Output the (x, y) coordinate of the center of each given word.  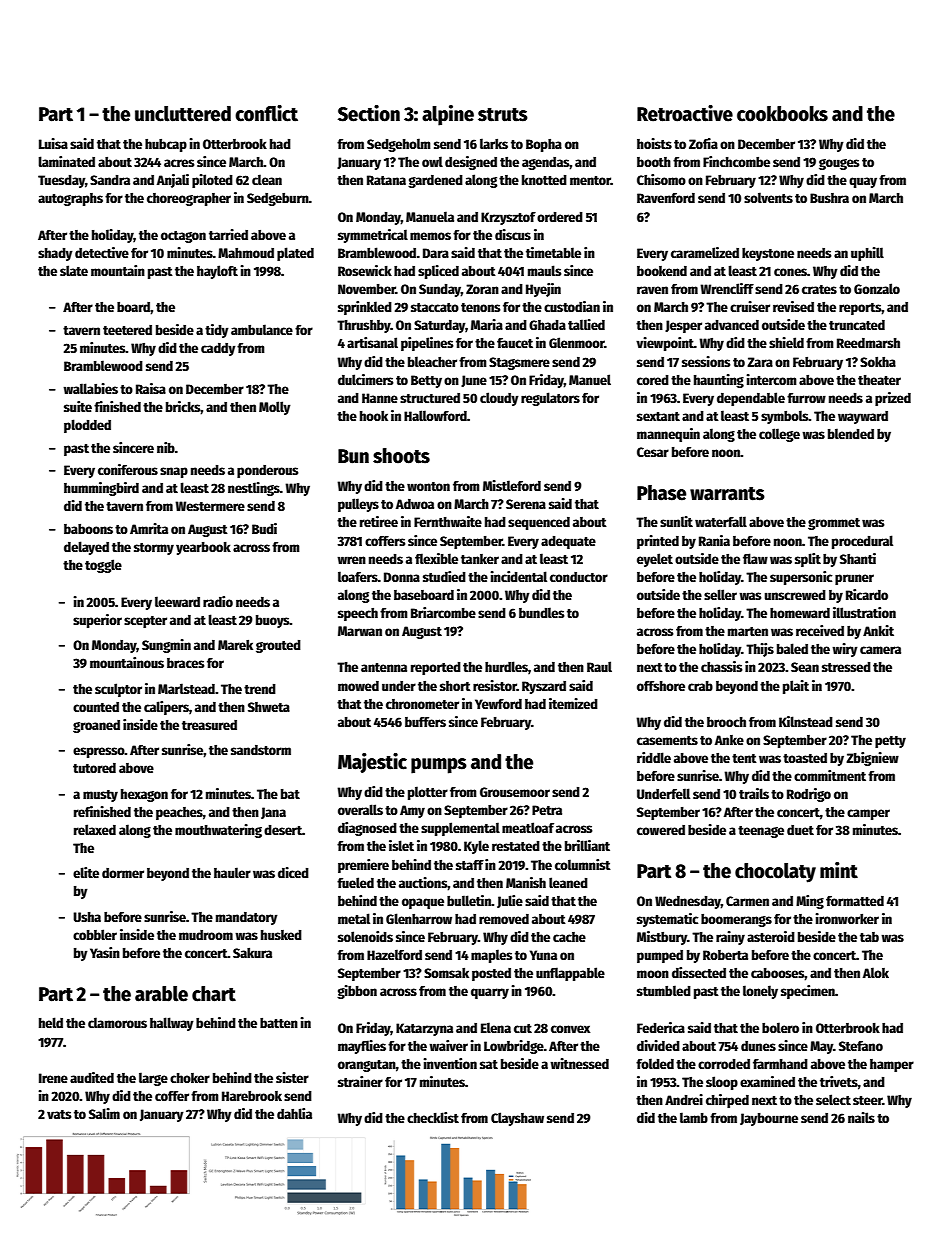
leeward (177, 601)
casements (667, 740)
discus (513, 234)
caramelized (705, 252)
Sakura (252, 953)
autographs (70, 199)
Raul (599, 666)
